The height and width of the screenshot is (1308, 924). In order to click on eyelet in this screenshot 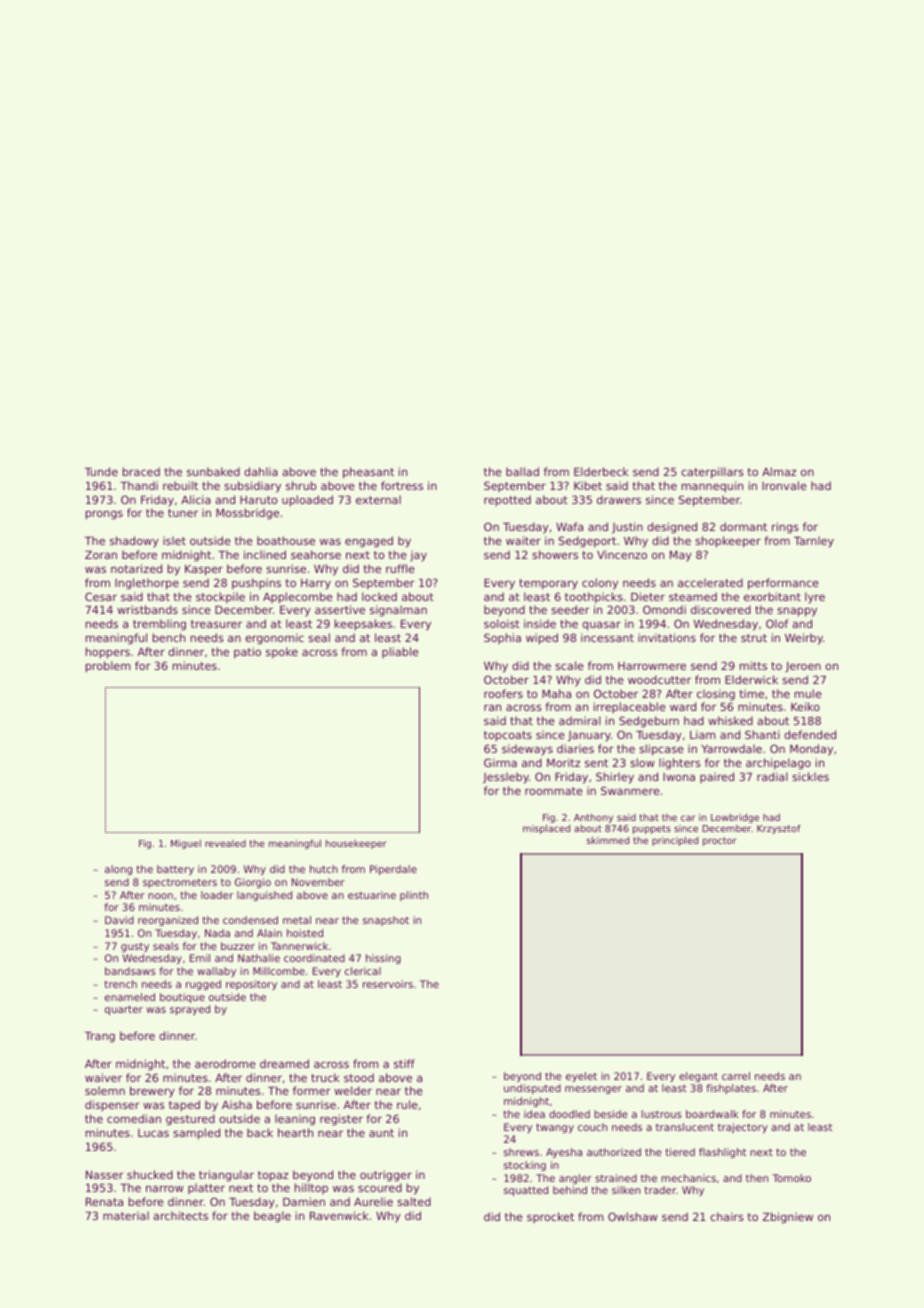, I will do `click(581, 1077)`.
